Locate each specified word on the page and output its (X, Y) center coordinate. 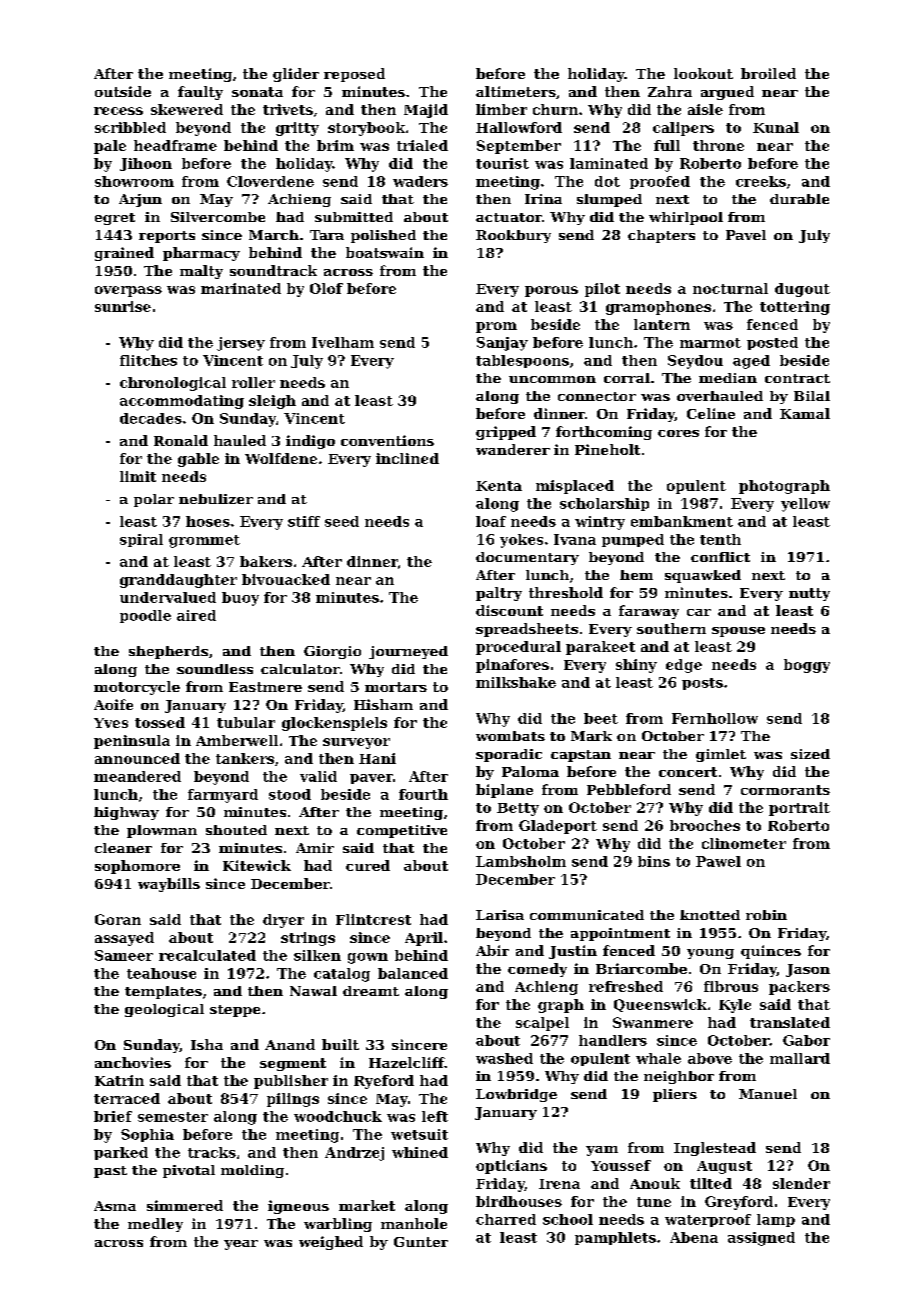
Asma (115, 1206)
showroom (134, 181)
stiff (304, 521)
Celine (711, 413)
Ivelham (343, 342)
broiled (768, 73)
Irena (559, 1184)
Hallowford (519, 127)
